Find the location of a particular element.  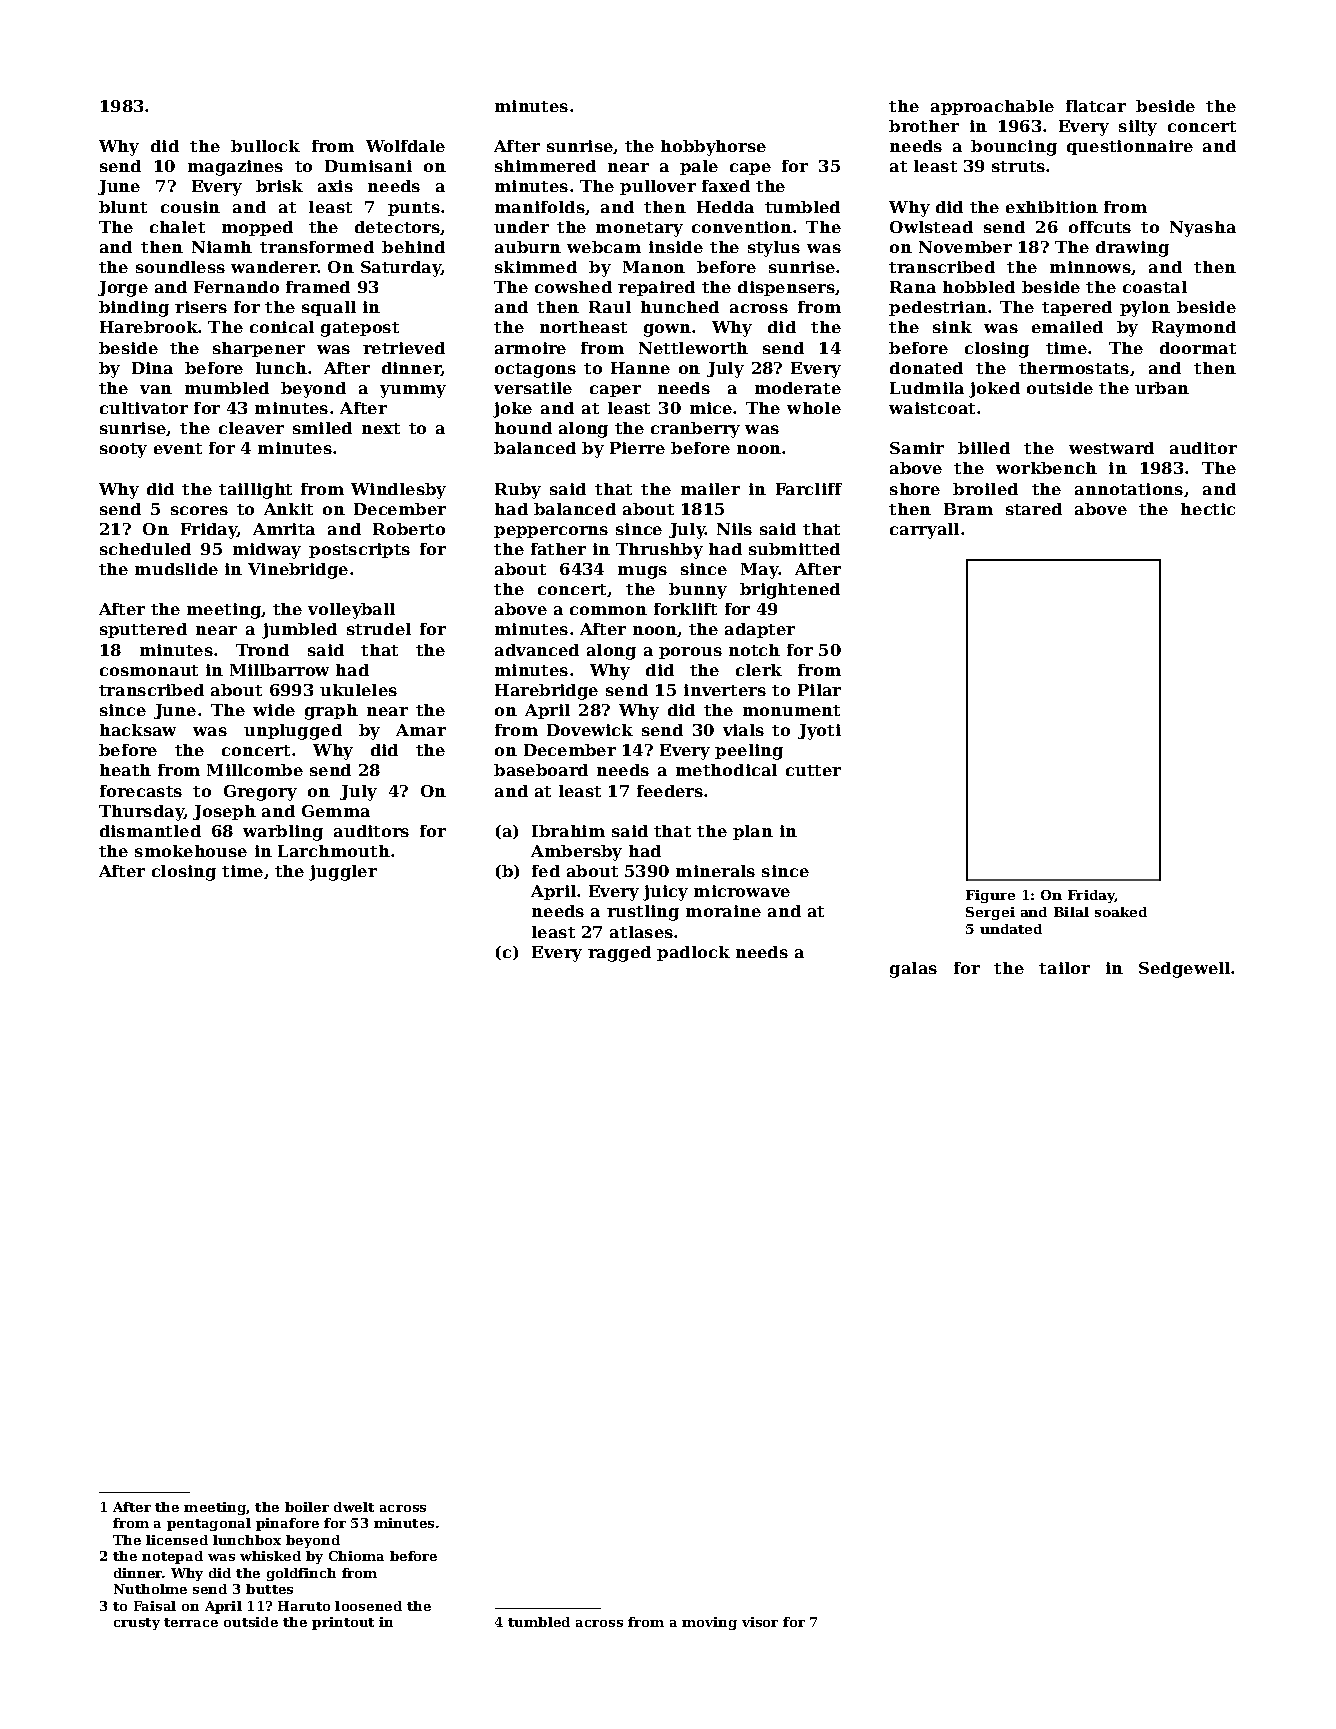

manifolds is located at coordinates (540, 207).
